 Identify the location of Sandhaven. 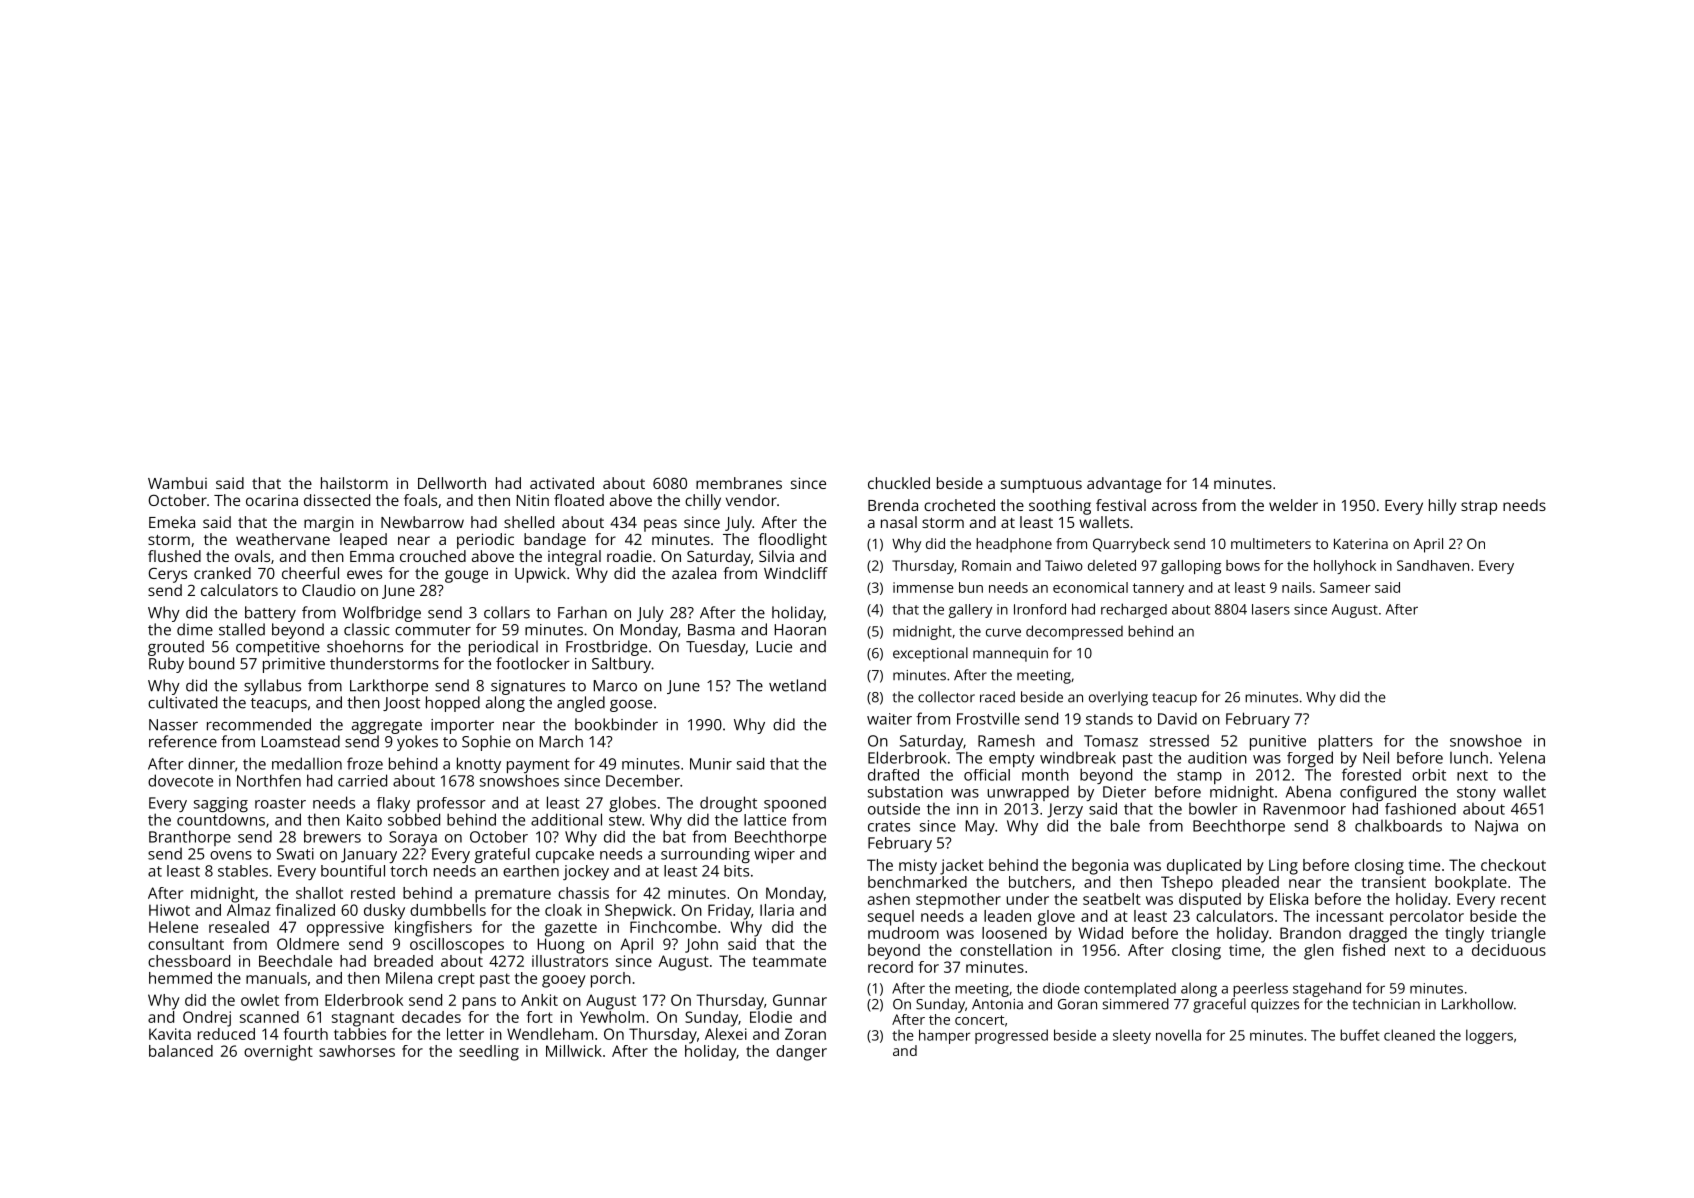
(1433, 565).
